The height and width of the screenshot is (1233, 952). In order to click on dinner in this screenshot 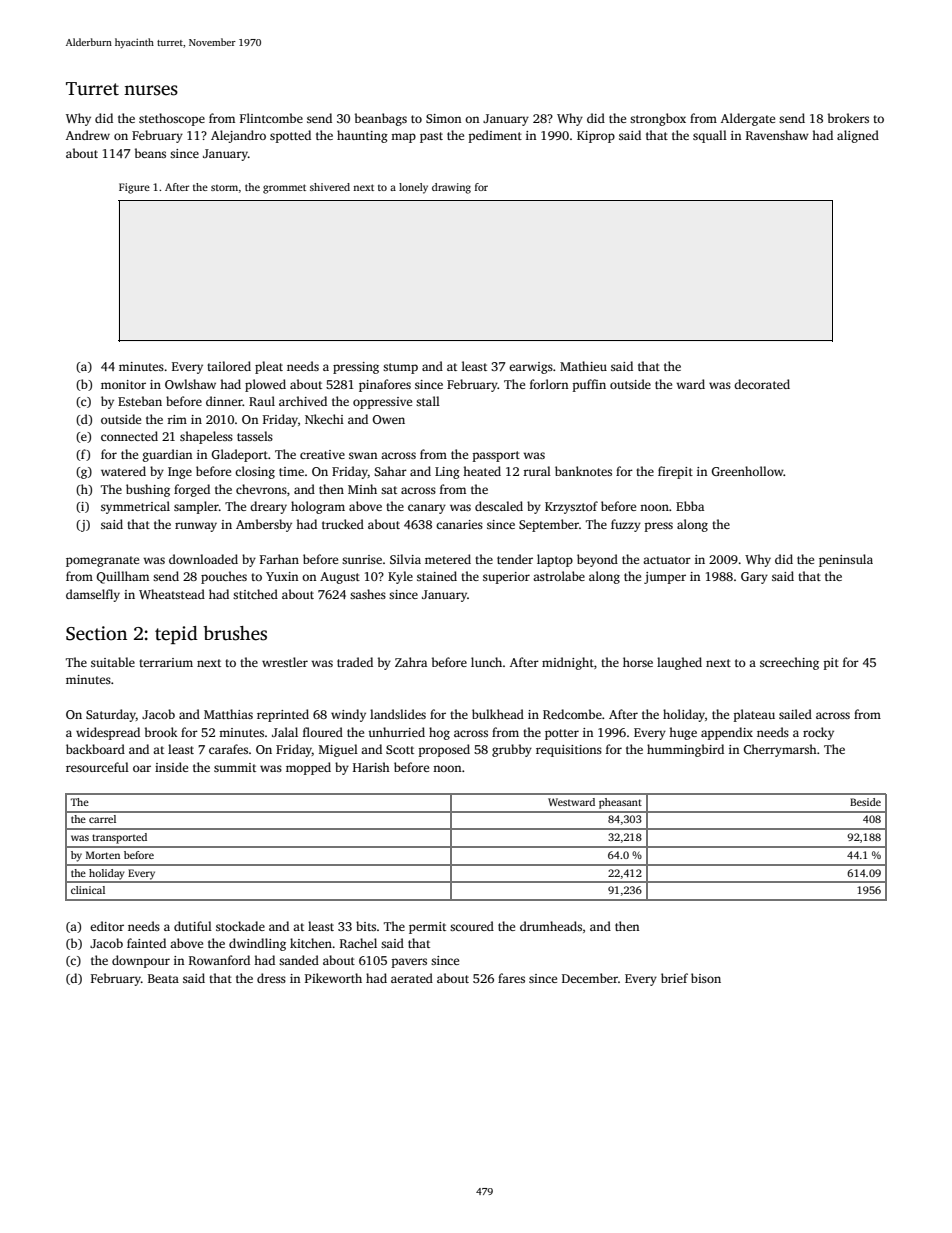, I will do `click(224, 401)`.
